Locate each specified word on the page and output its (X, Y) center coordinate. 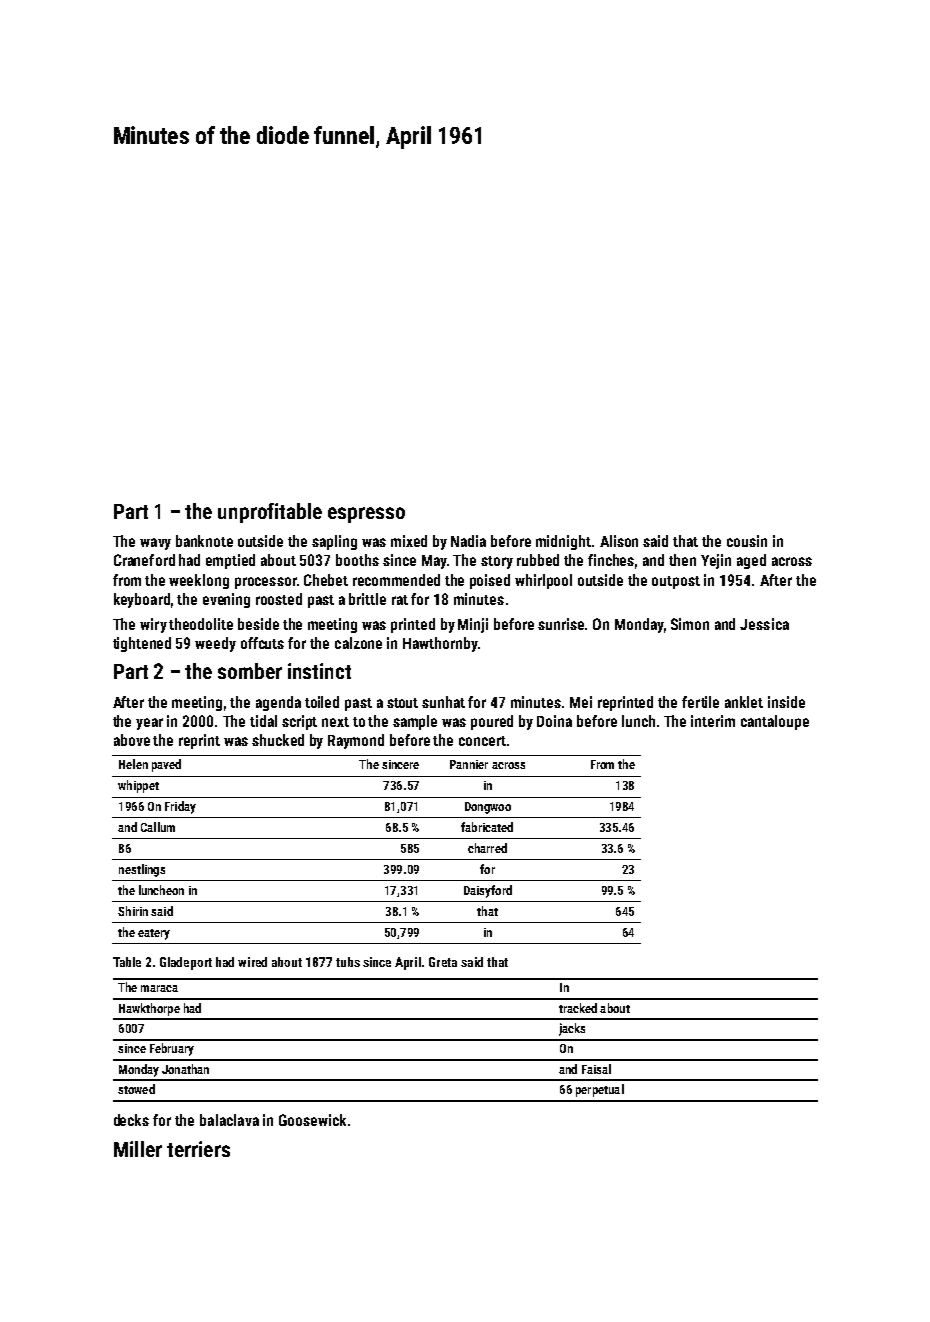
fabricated (487, 827)
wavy (155, 544)
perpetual (600, 1090)
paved (166, 765)
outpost (676, 582)
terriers (198, 1149)
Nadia (468, 541)
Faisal (596, 1069)
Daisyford (488, 891)
